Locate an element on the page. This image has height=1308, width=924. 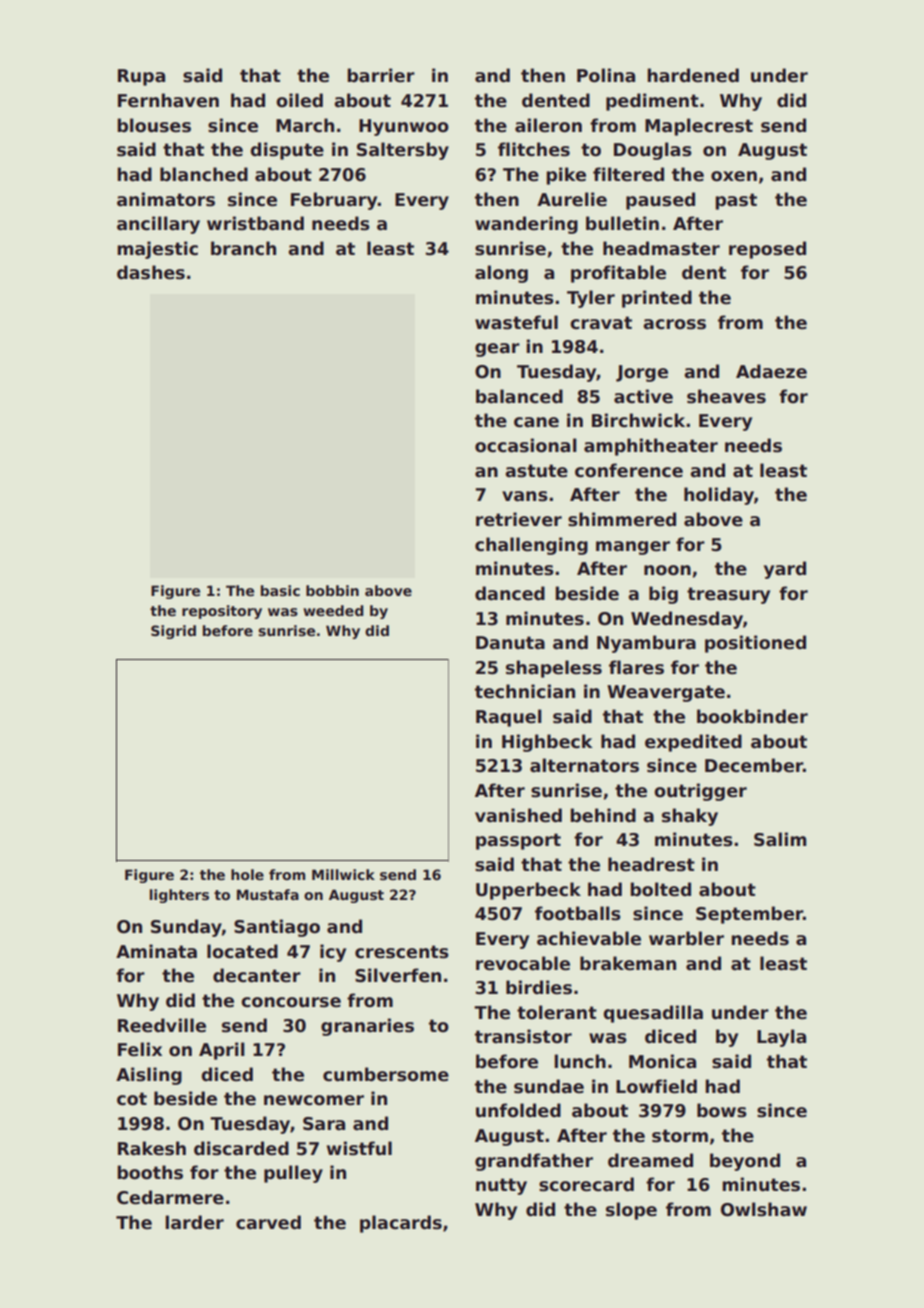
sheaves is located at coordinates (726, 396).
